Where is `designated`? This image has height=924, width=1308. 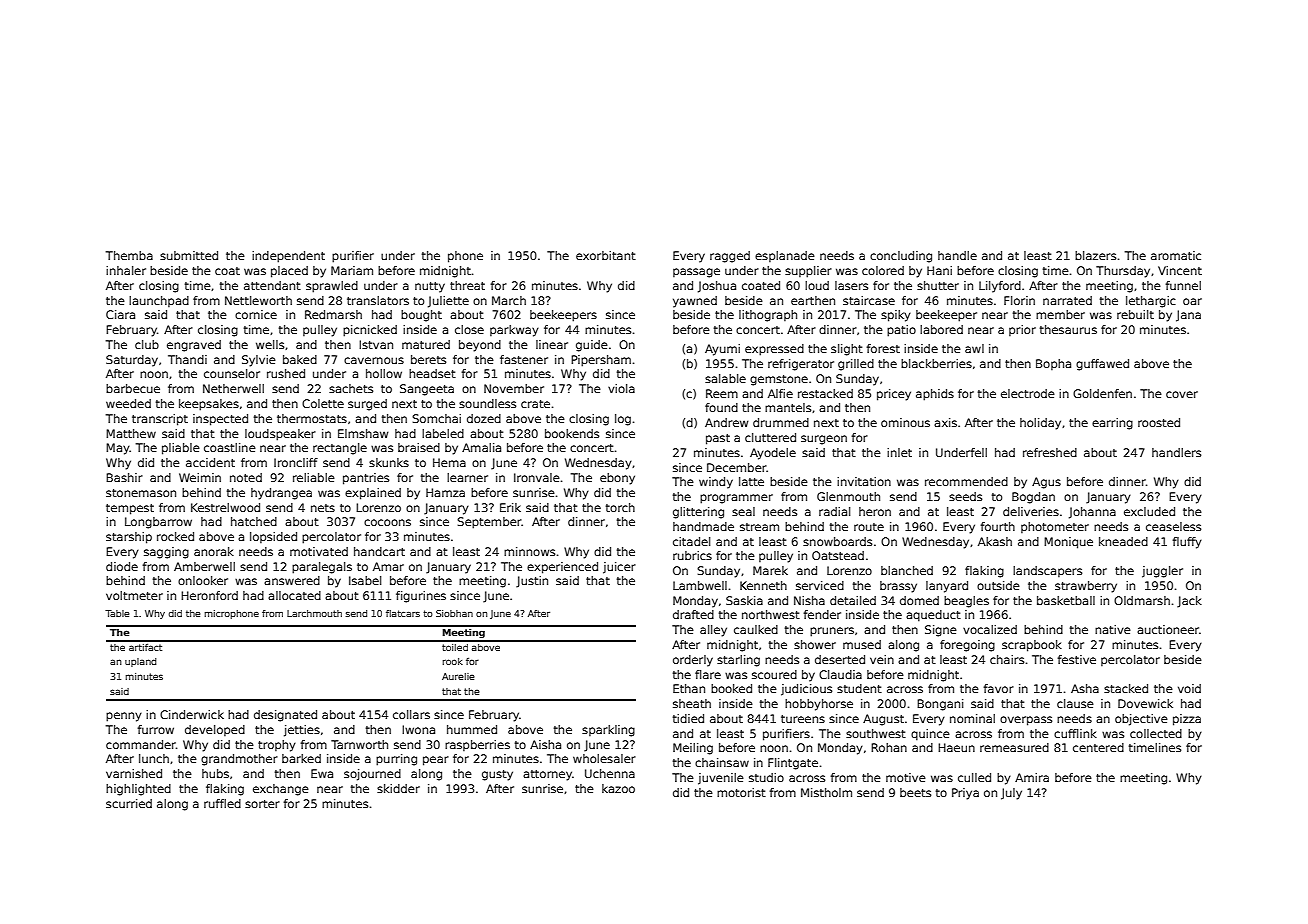 designated is located at coordinates (285, 716).
